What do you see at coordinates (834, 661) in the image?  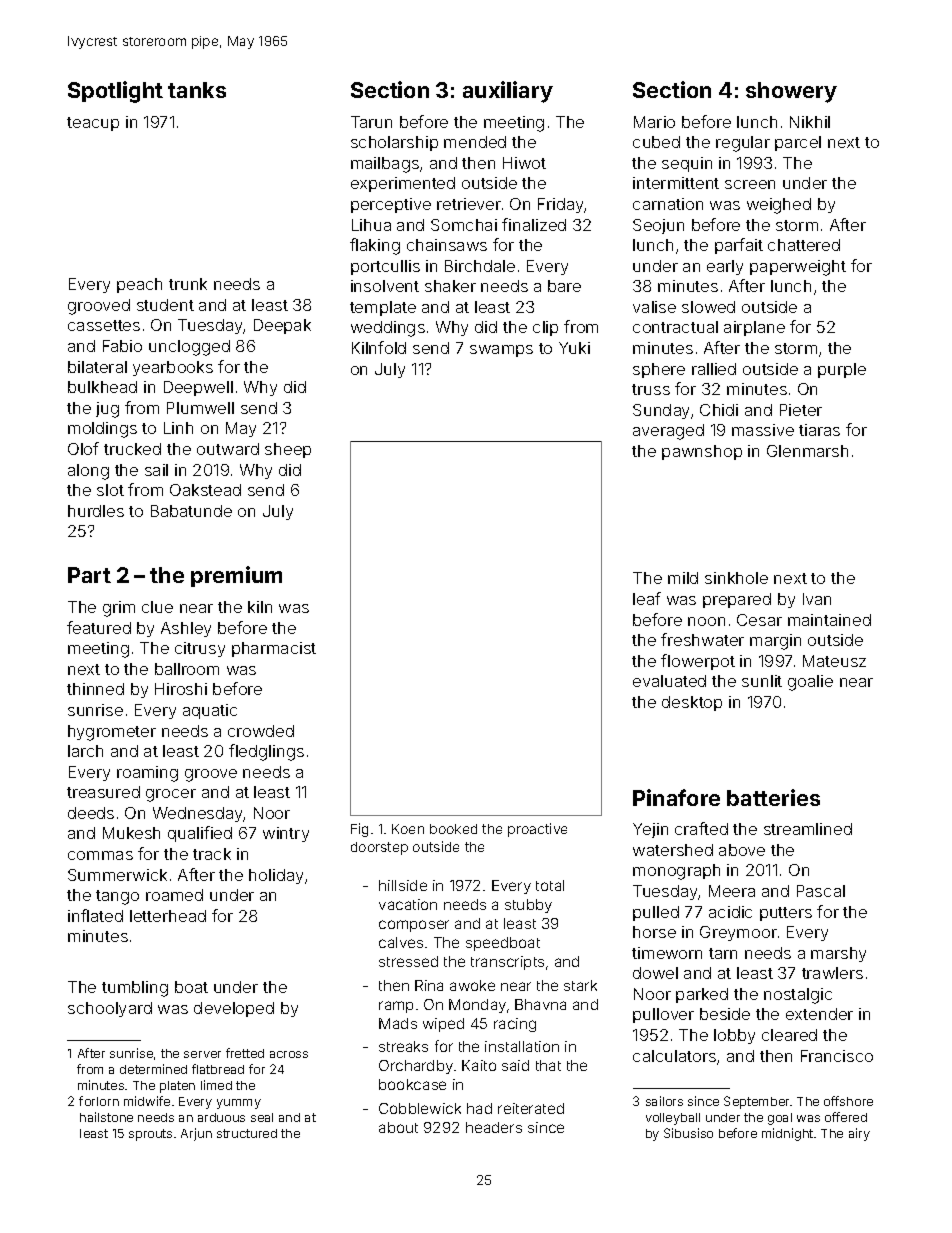 I see `Mateusz` at bounding box center [834, 661].
